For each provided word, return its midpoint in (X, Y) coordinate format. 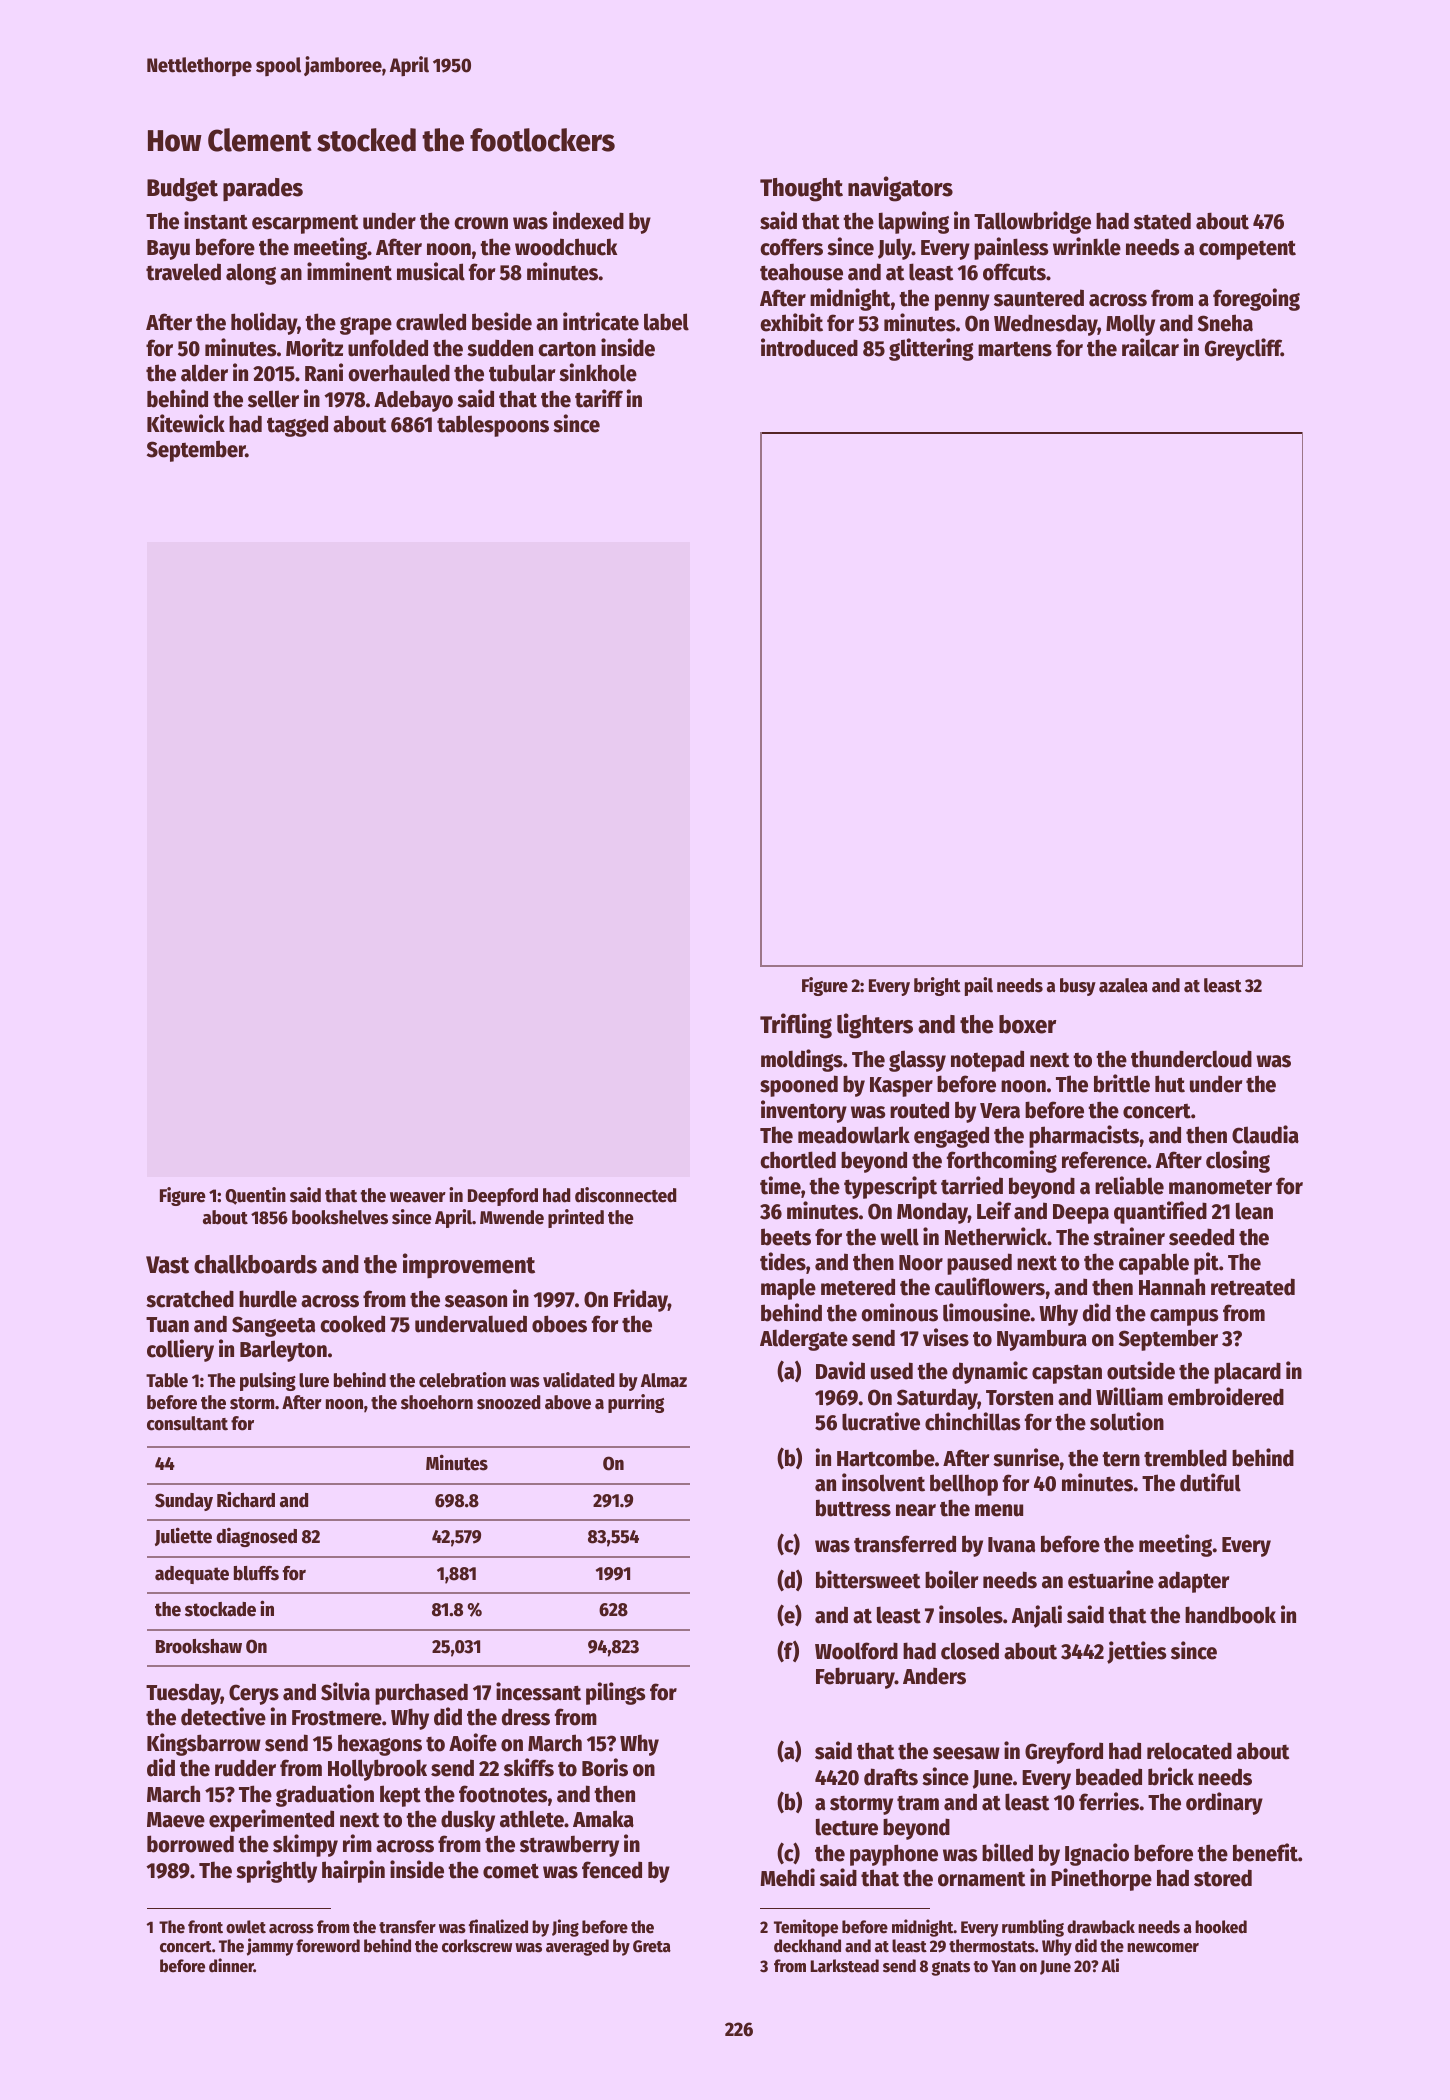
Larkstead (844, 1966)
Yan (1003, 1966)
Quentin (255, 1196)
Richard (246, 1499)
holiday (264, 323)
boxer (1027, 1024)
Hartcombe (886, 1458)
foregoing (1256, 299)
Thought (801, 190)
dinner (231, 1965)
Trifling (796, 1026)
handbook (1230, 1615)
